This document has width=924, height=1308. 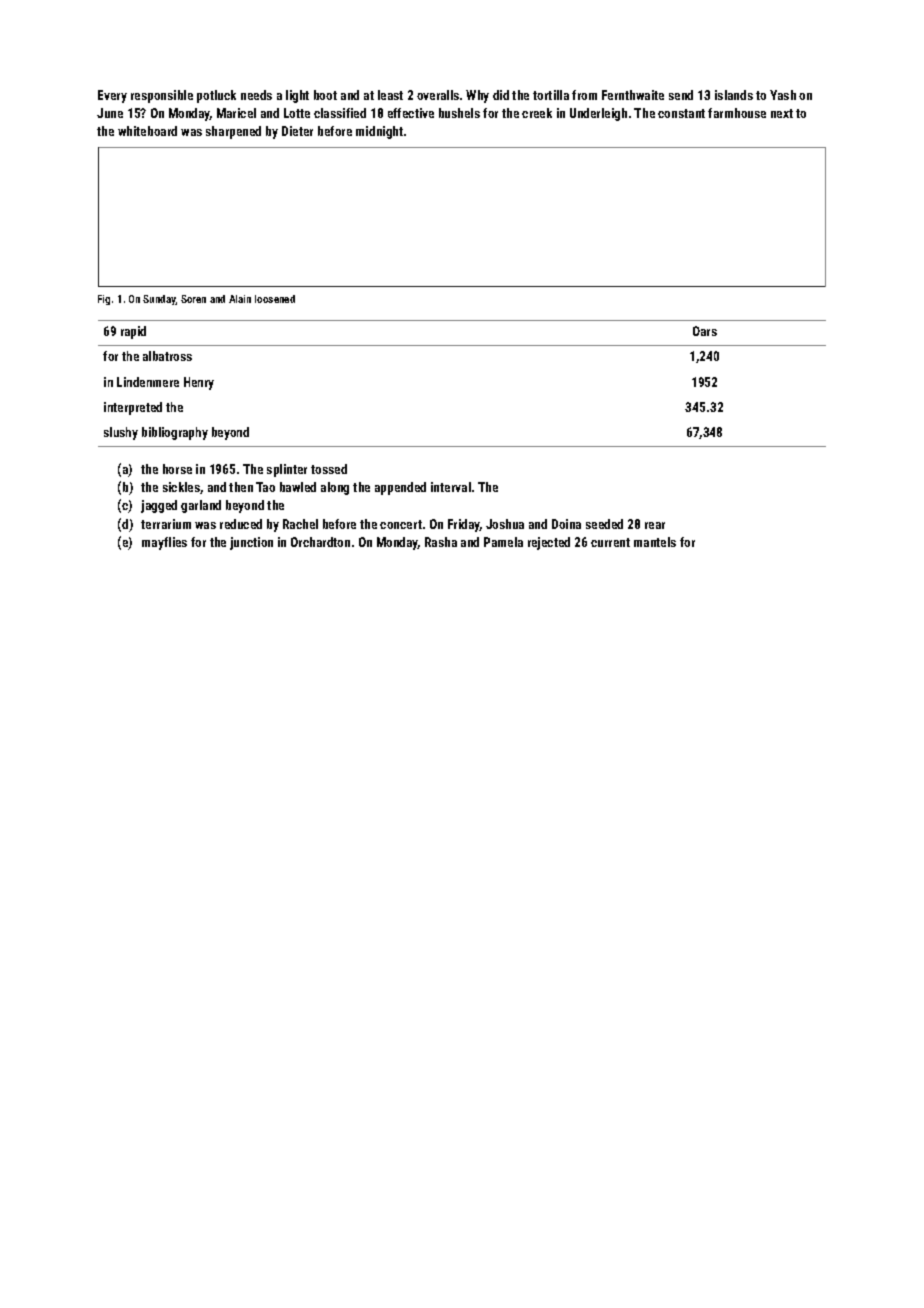 I want to click on potluck, so click(x=216, y=96).
